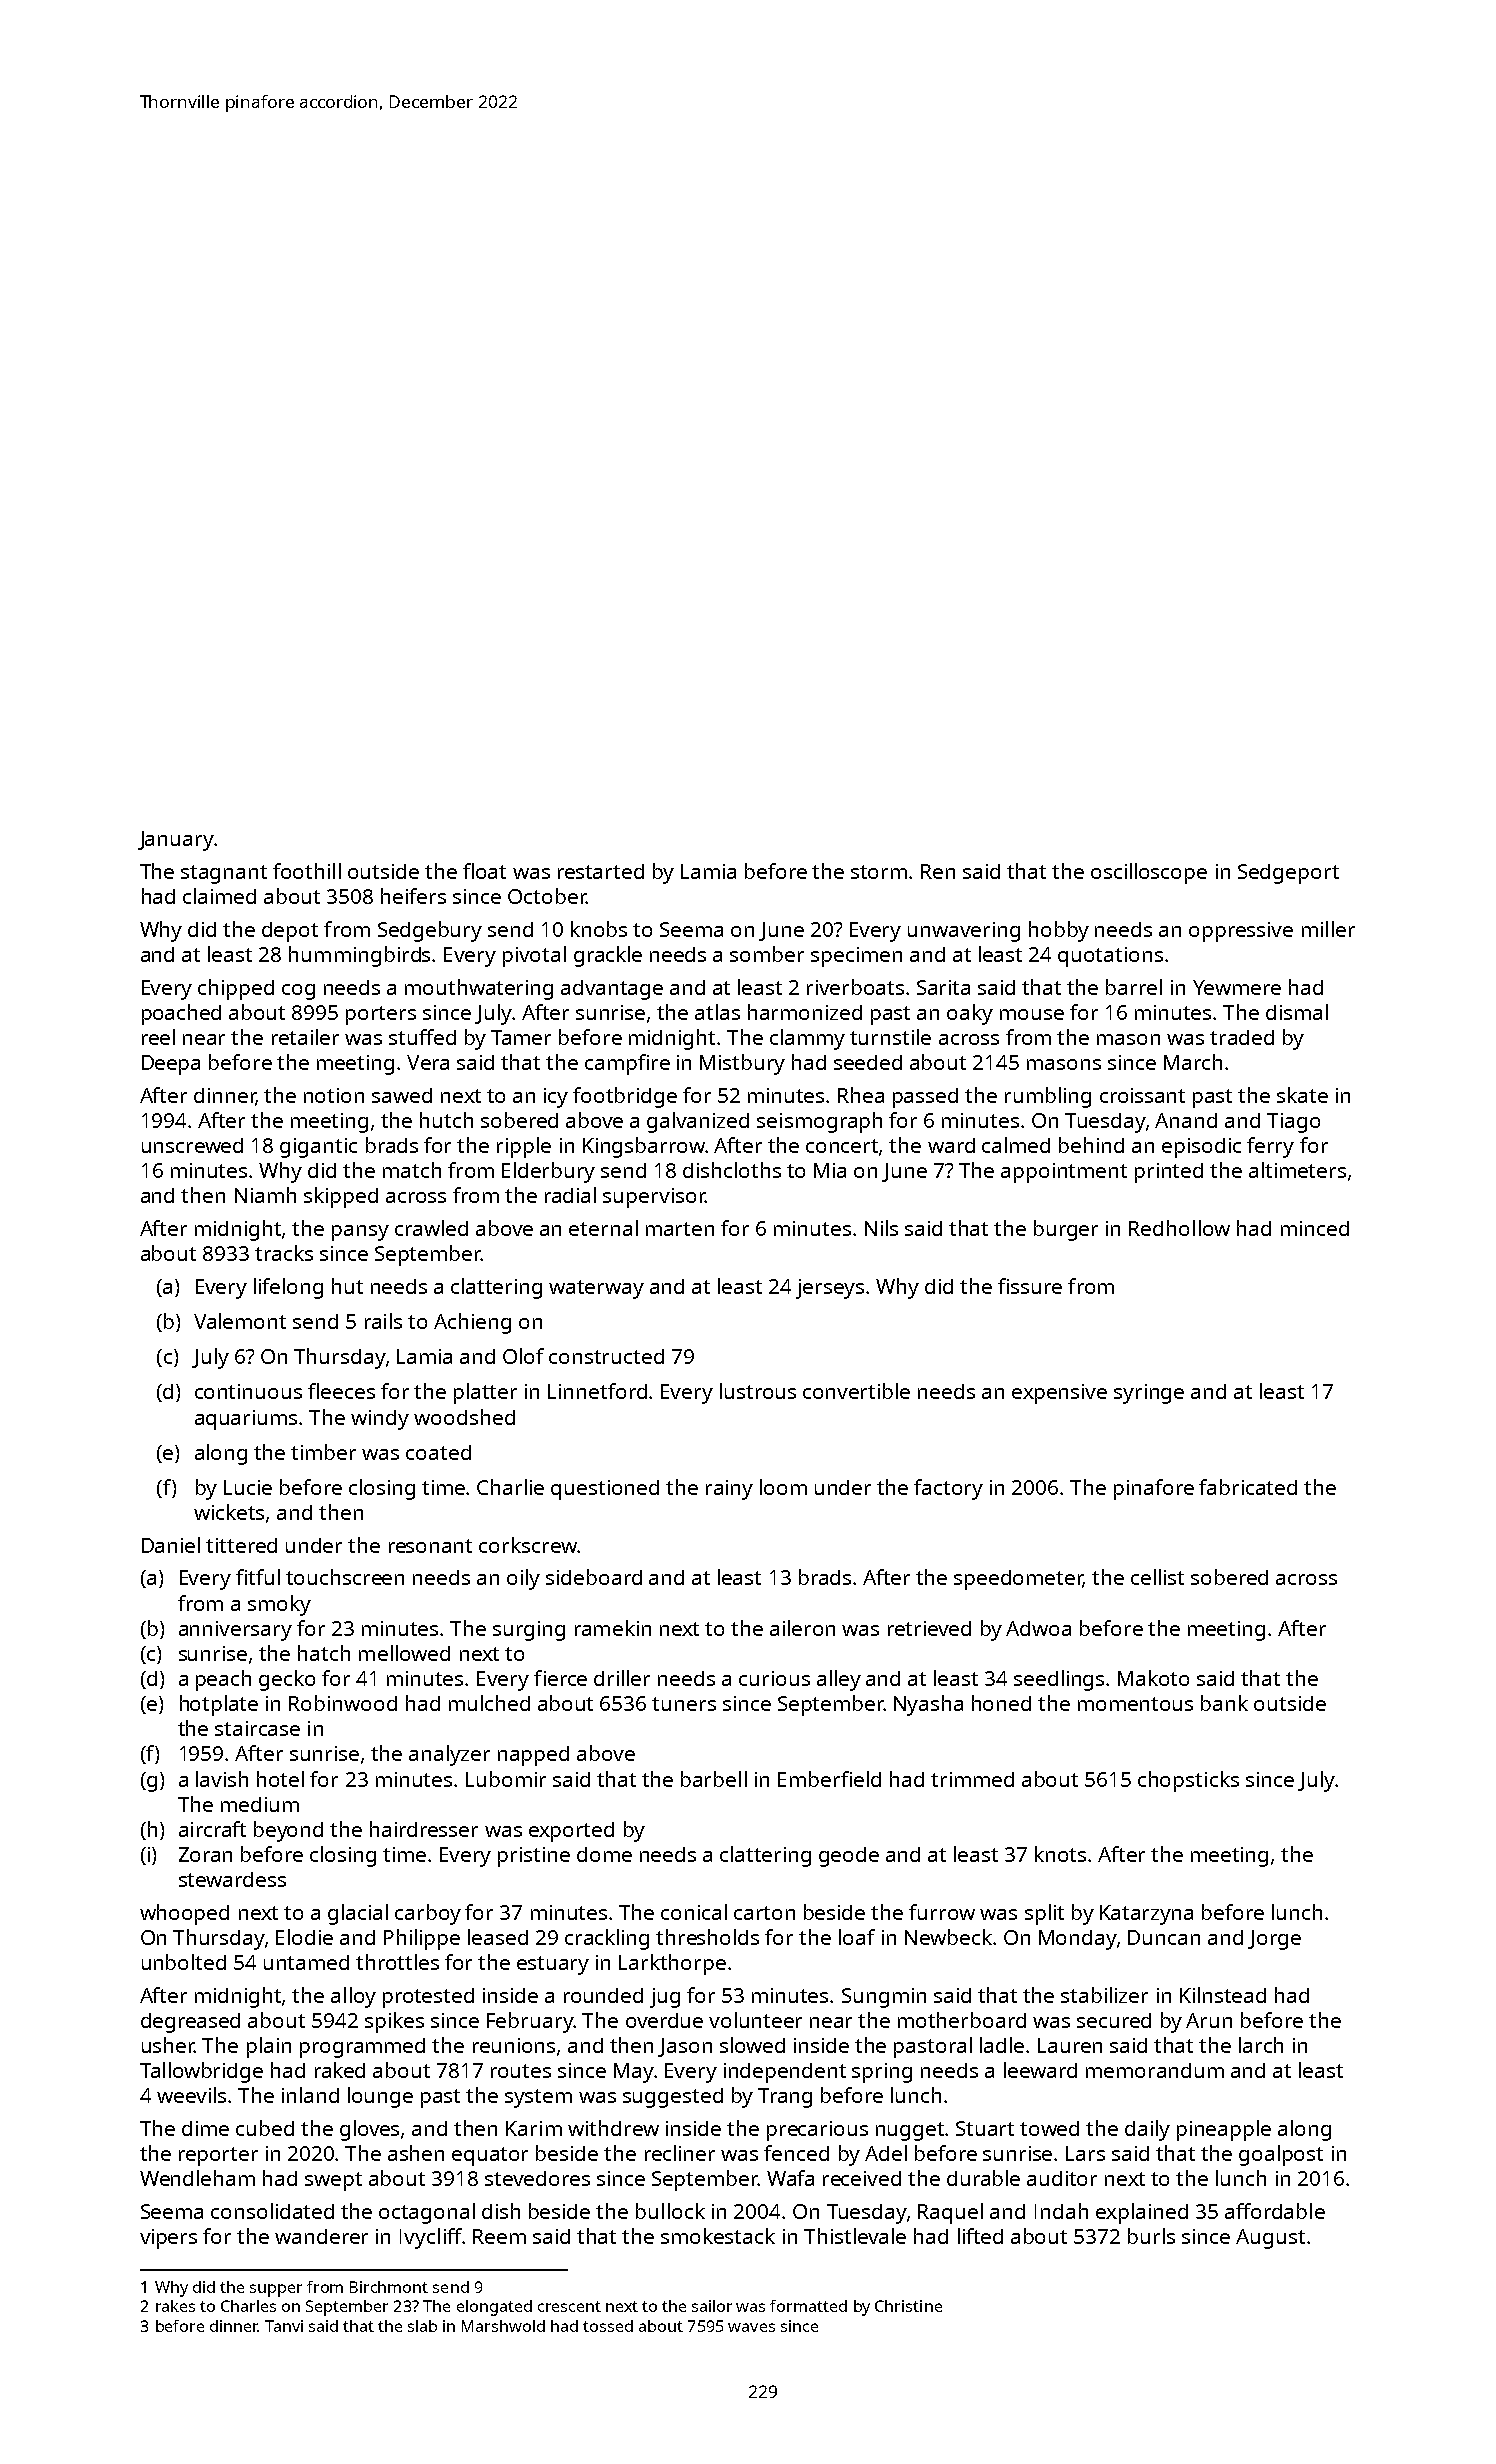 This screenshot has height=2464, width=1496. I want to click on Kingsbarrow, so click(644, 1147).
